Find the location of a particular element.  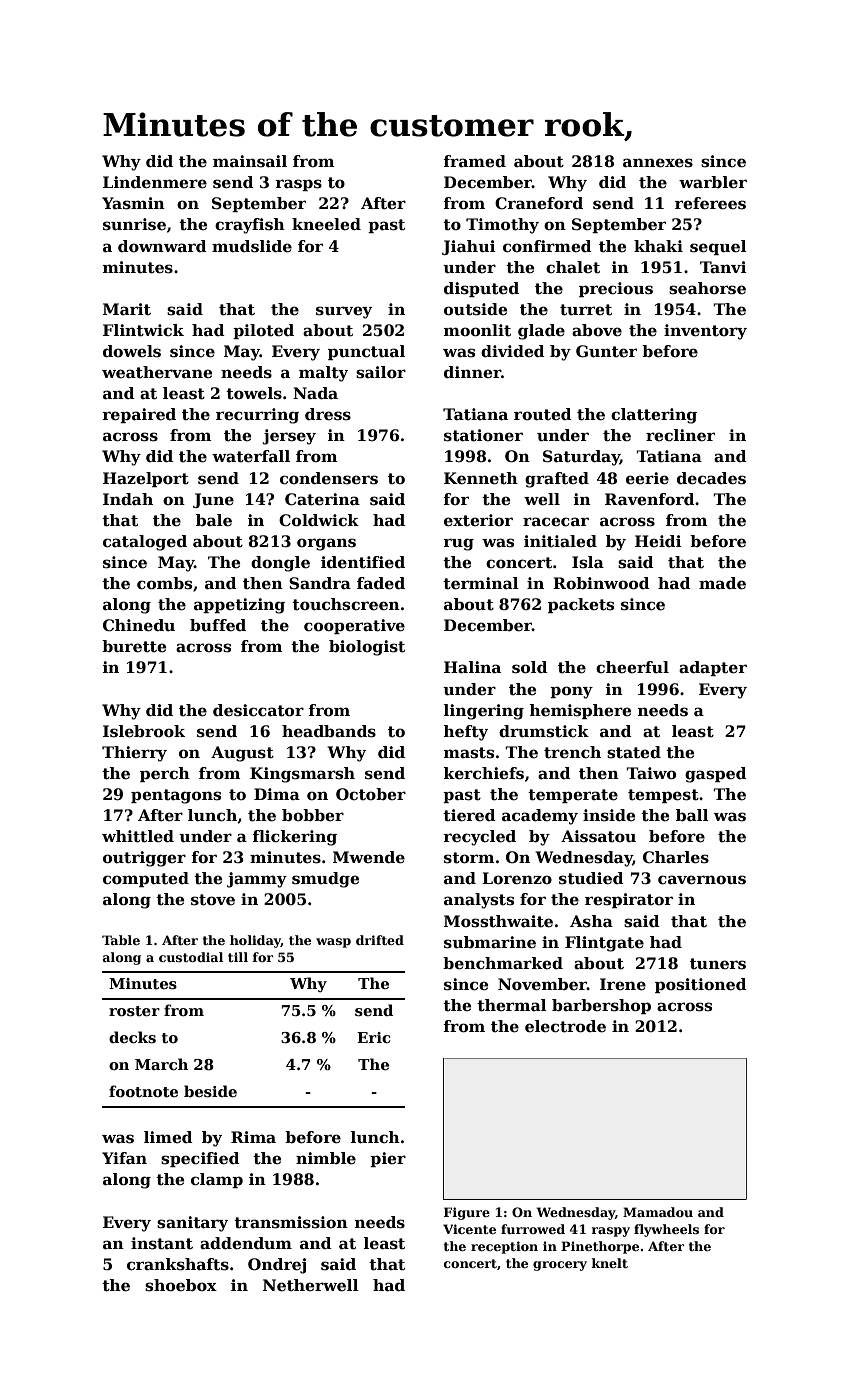

Figure is located at coordinates (467, 1213).
